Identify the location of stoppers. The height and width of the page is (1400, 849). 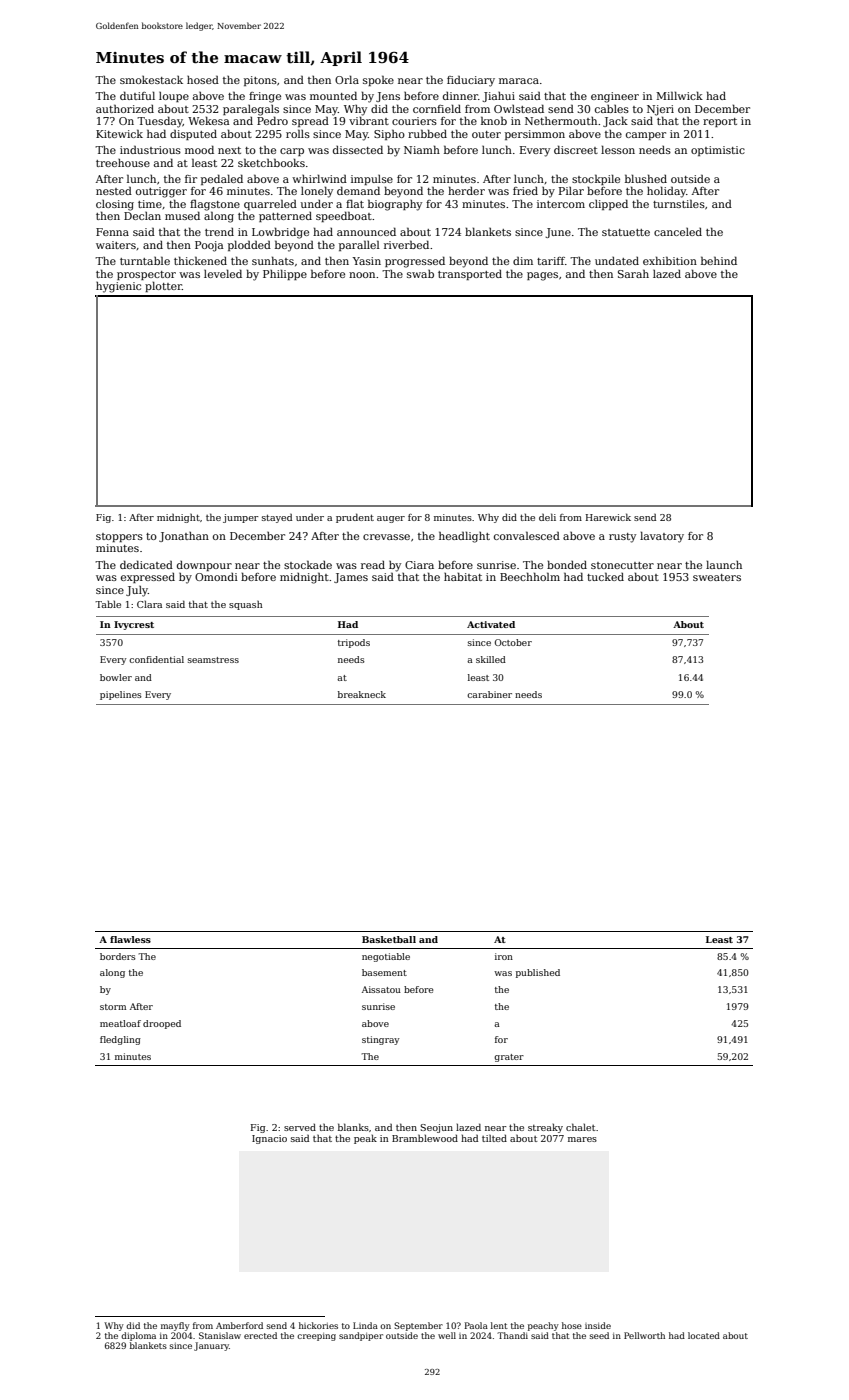
(119, 537).
